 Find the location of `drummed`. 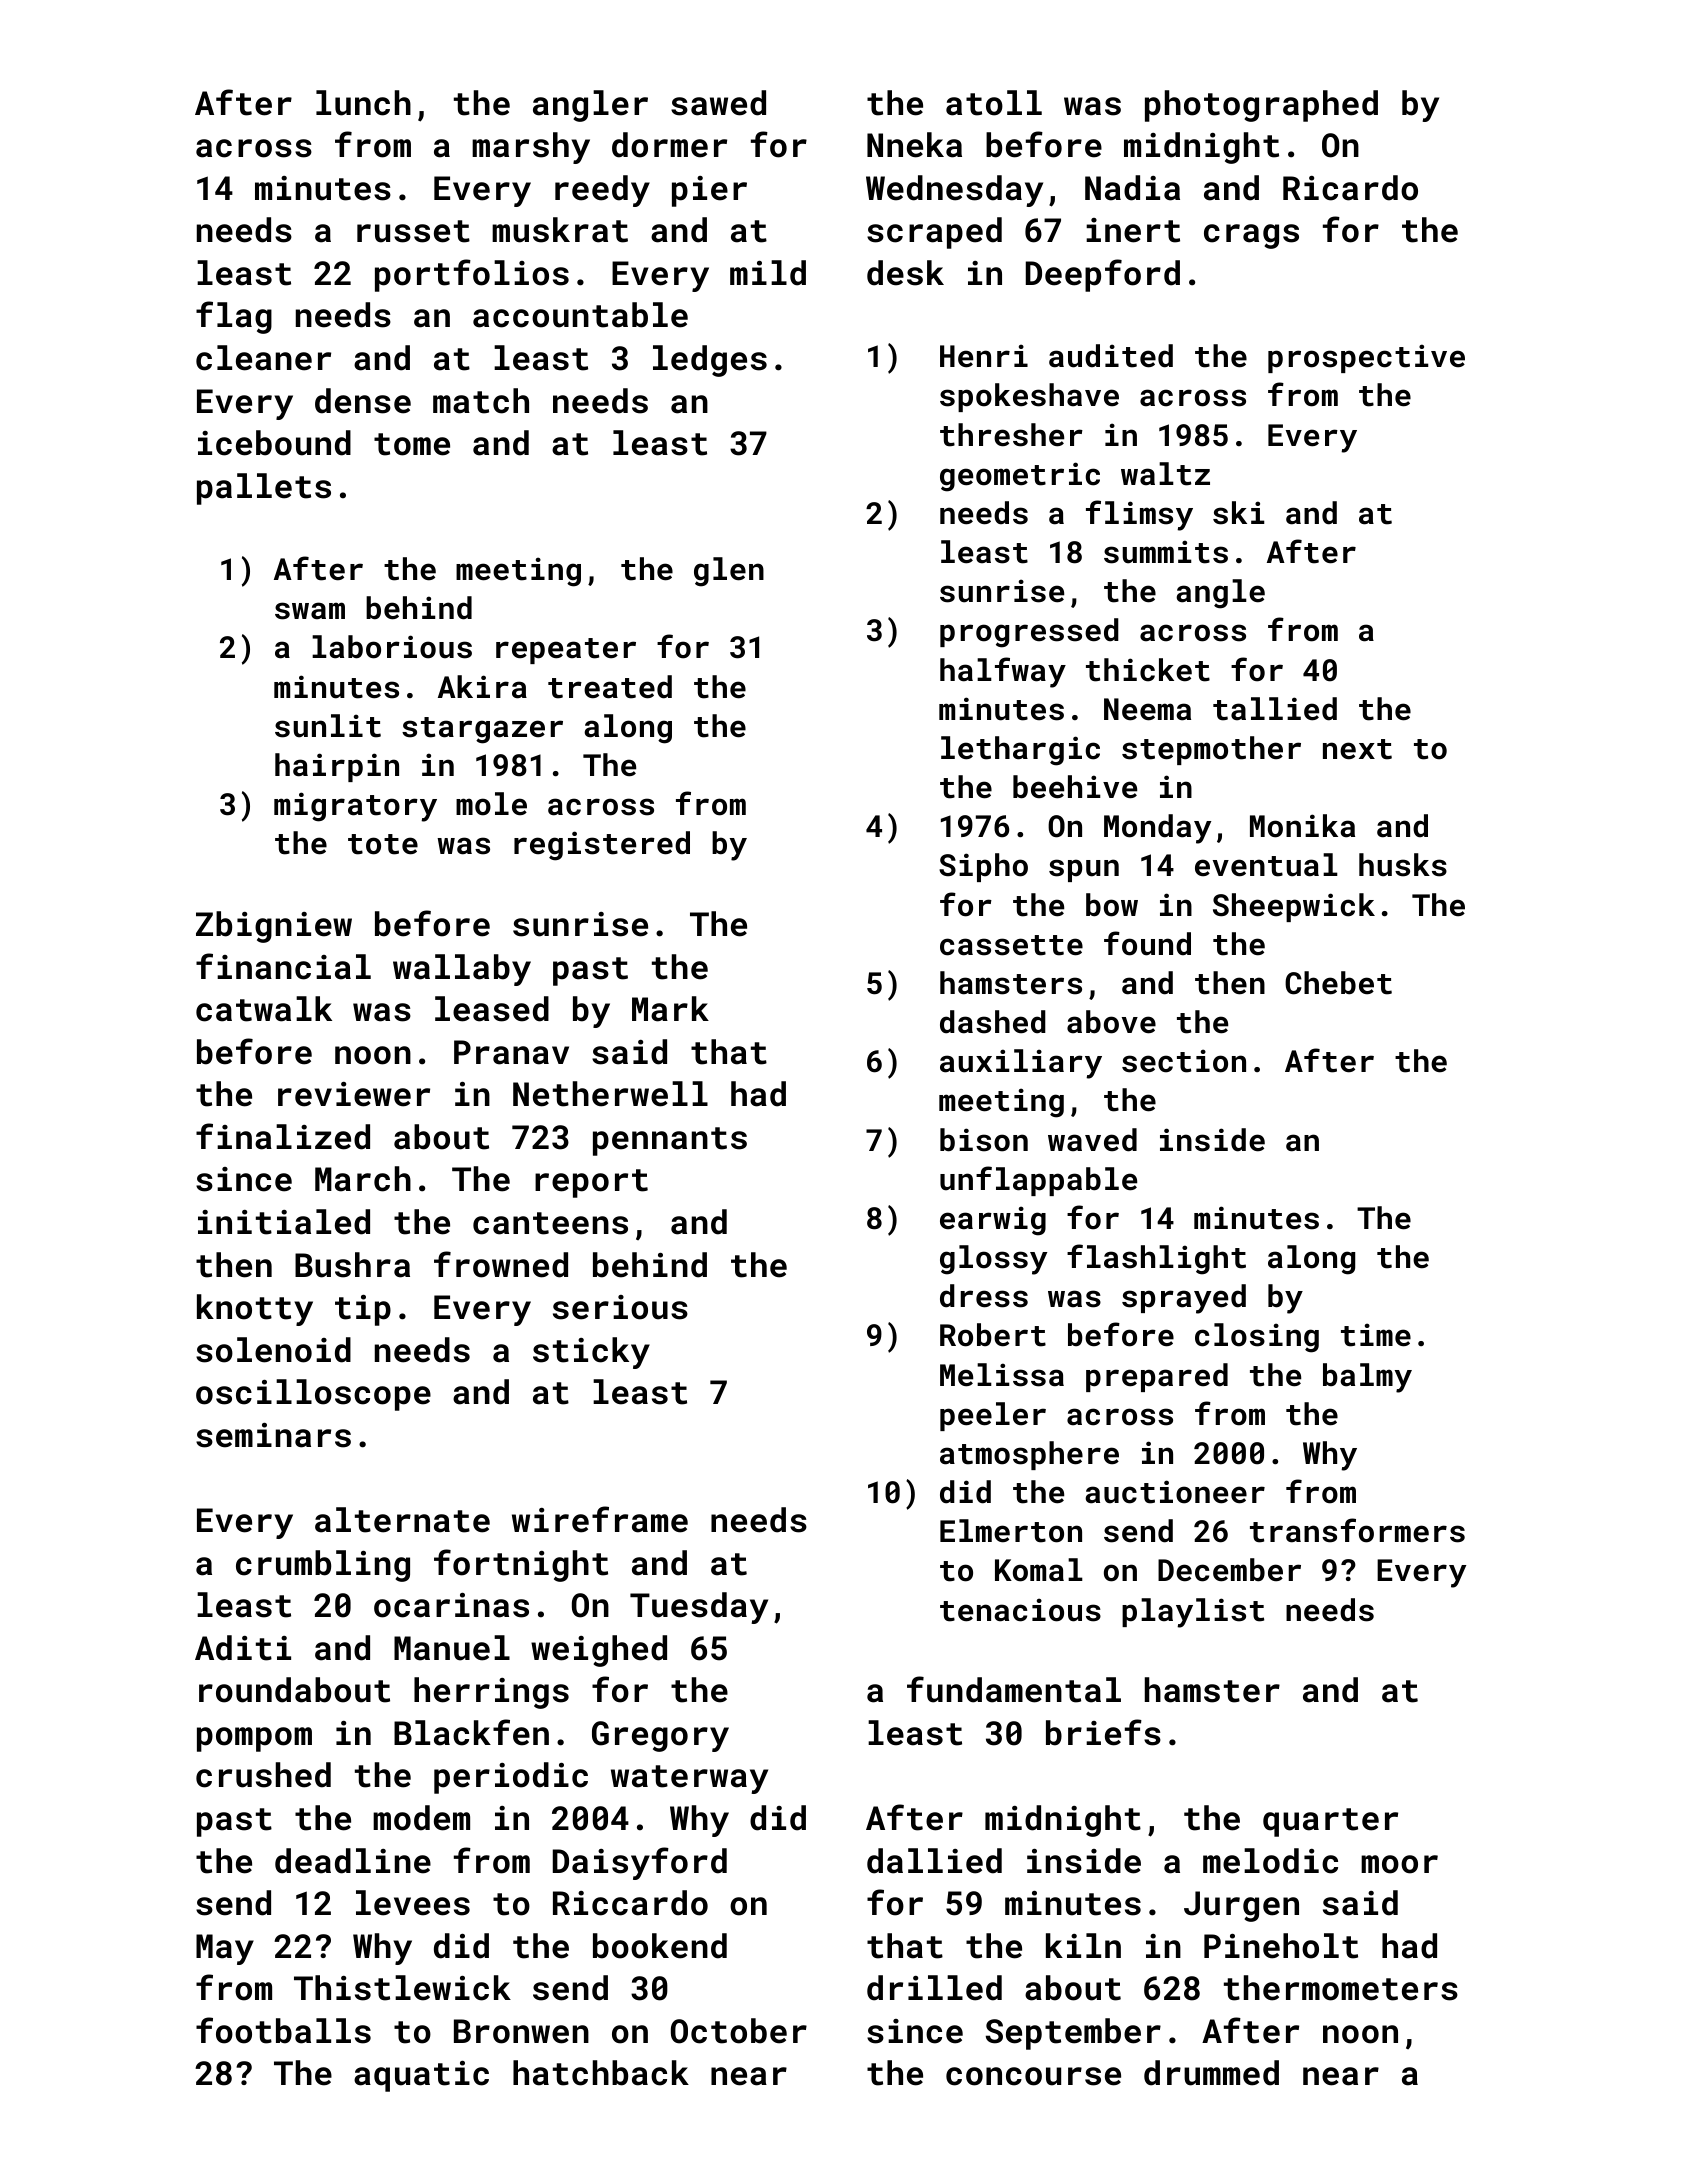

drummed is located at coordinates (1211, 2073).
